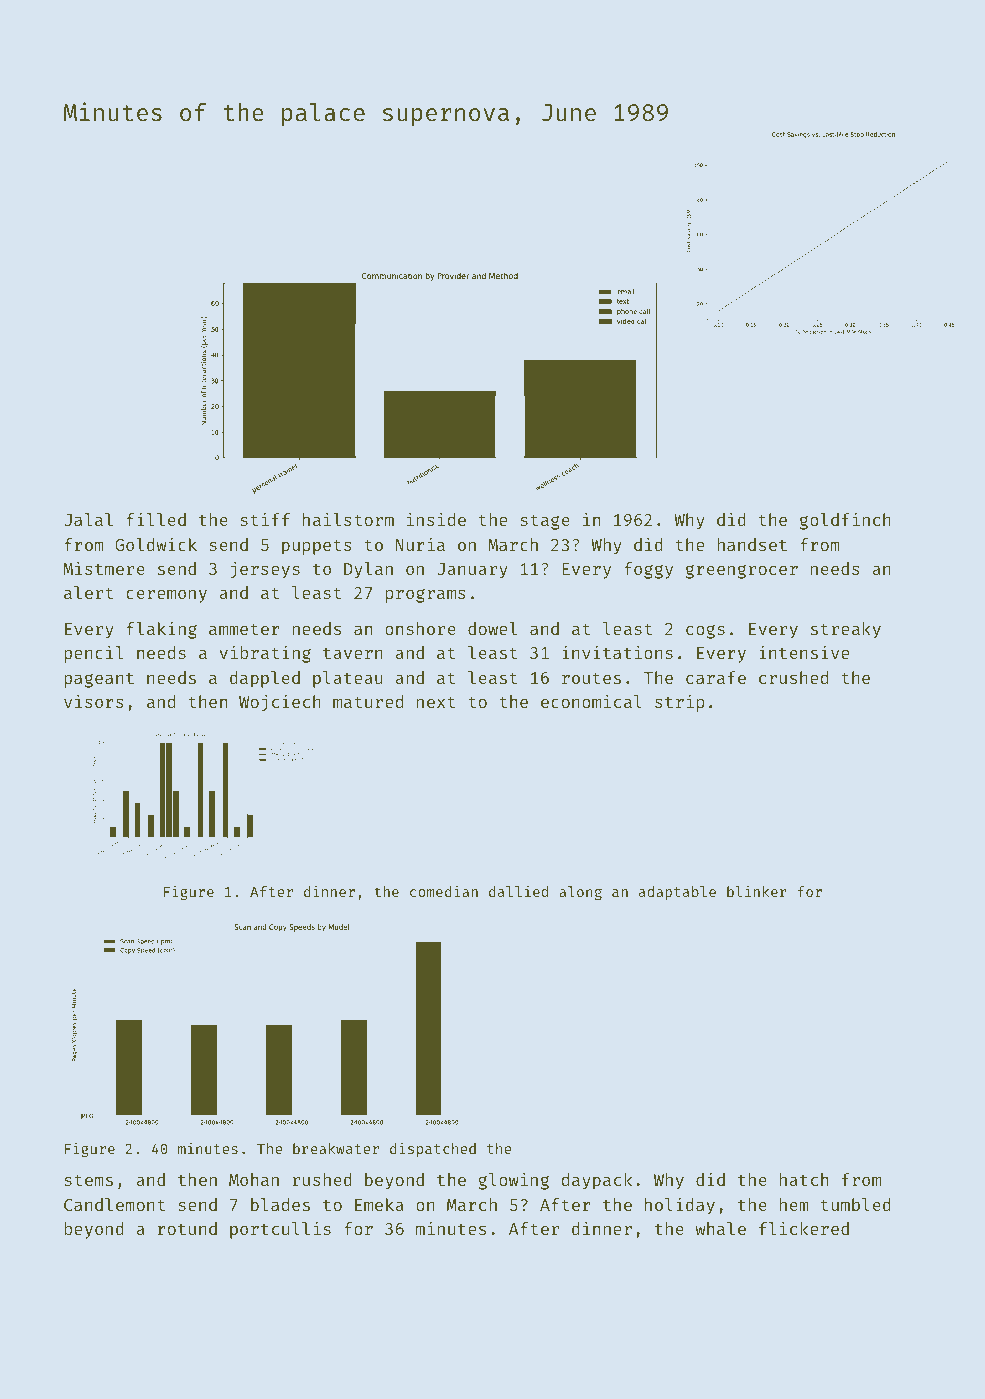  I want to click on blinker, so click(757, 891).
